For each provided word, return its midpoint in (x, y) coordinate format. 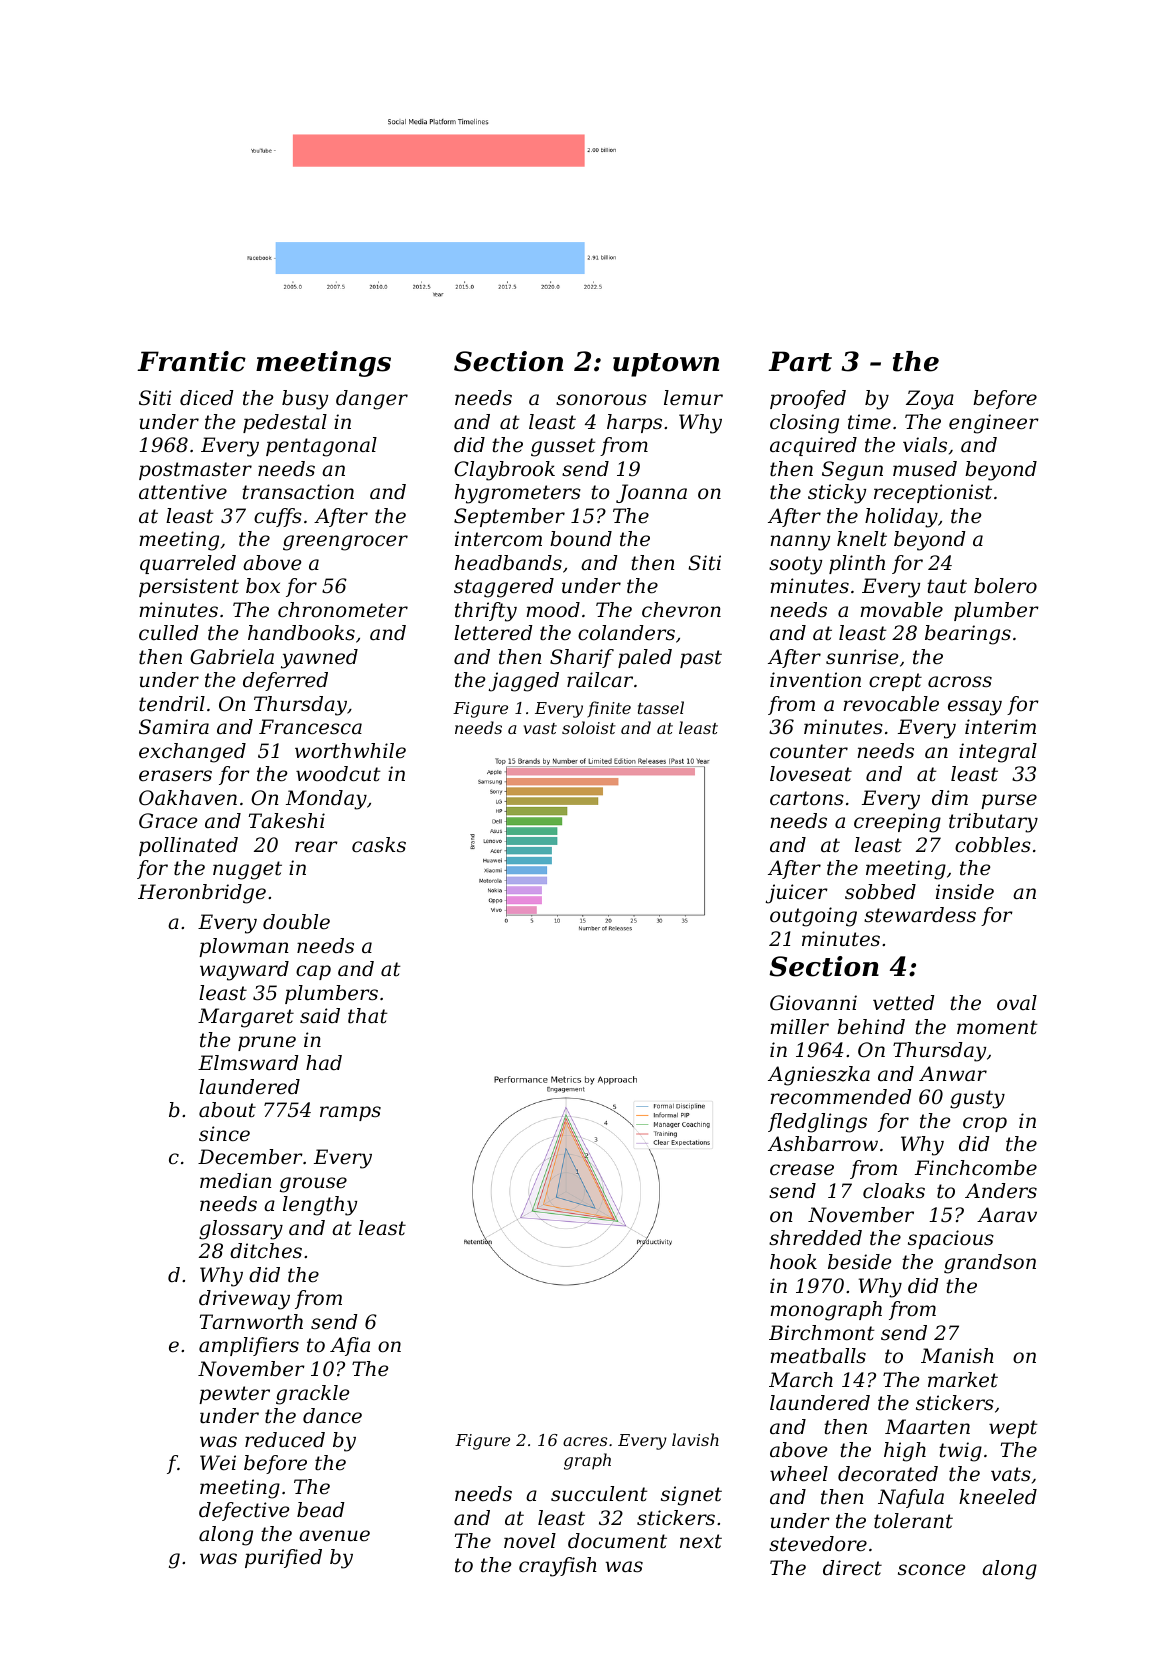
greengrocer (345, 543)
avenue (334, 1536)
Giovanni (813, 1003)
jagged (524, 682)
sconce (931, 1570)
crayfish (558, 1567)
